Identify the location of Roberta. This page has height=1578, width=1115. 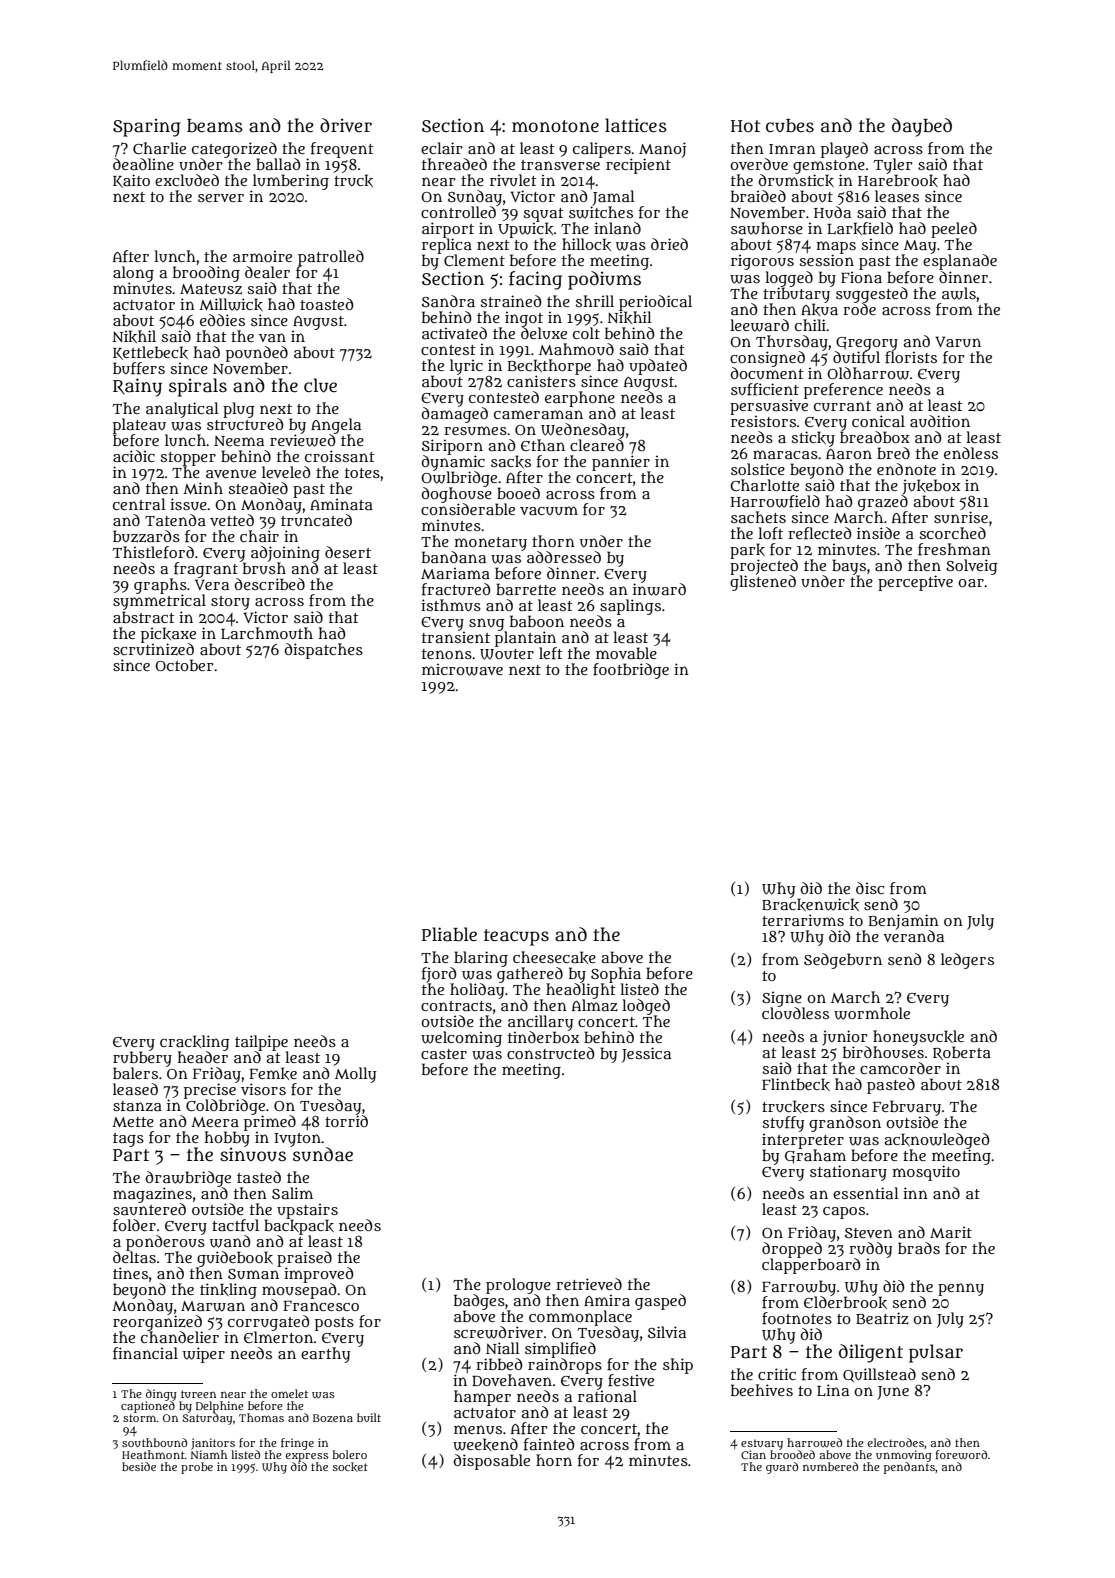
(962, 1053).
